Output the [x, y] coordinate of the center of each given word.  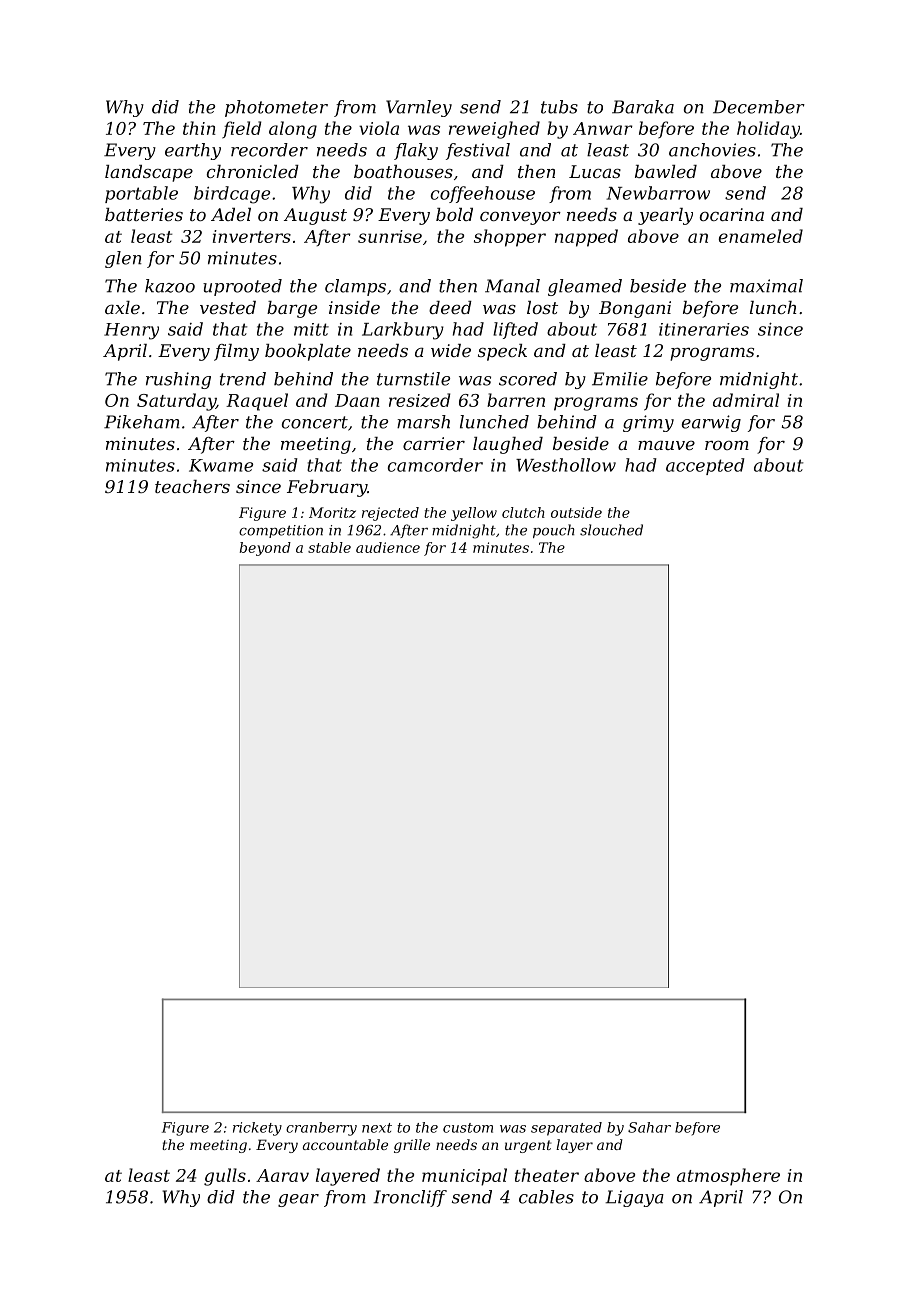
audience [388, 547]
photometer [276, 108]
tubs [559, 107]
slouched [611, 530]
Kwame [221, 465]
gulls [225, 1177]
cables [546, 1197]
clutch [523, 512]
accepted [705, 466]
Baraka [643, 107]
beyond [265, 549]
